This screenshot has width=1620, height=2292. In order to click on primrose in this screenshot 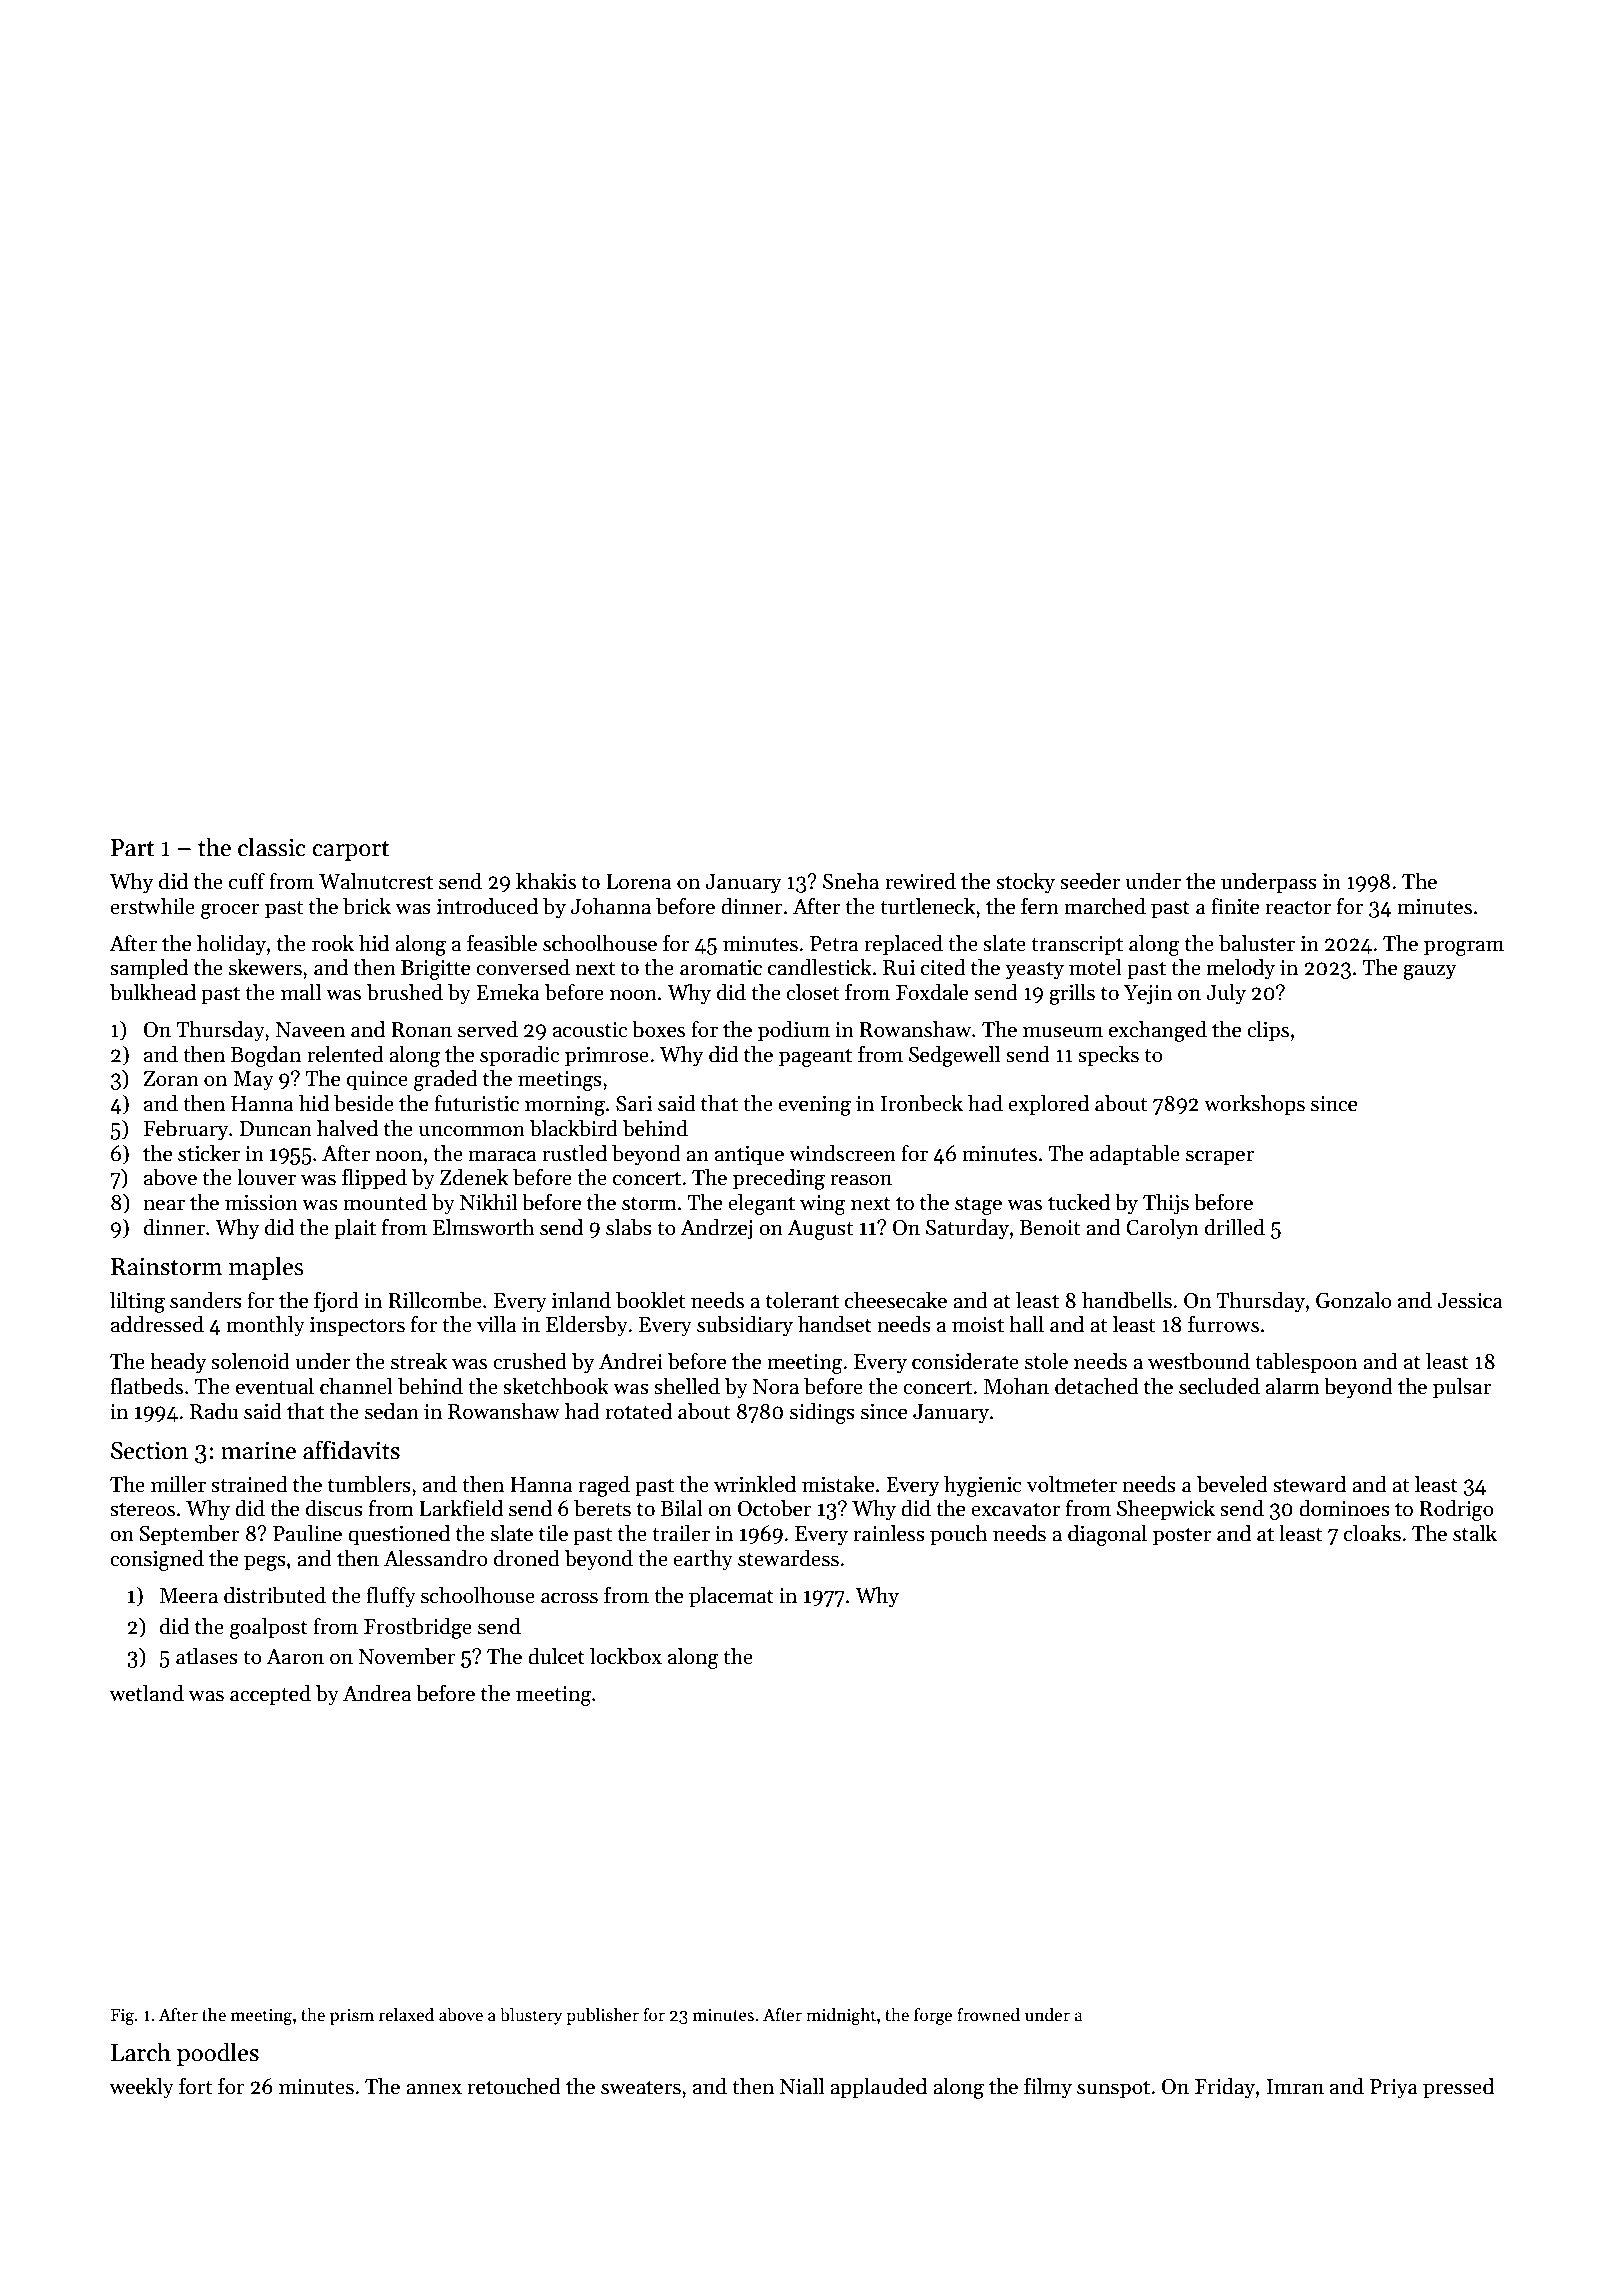, I will do `click(607, 1057)`.
